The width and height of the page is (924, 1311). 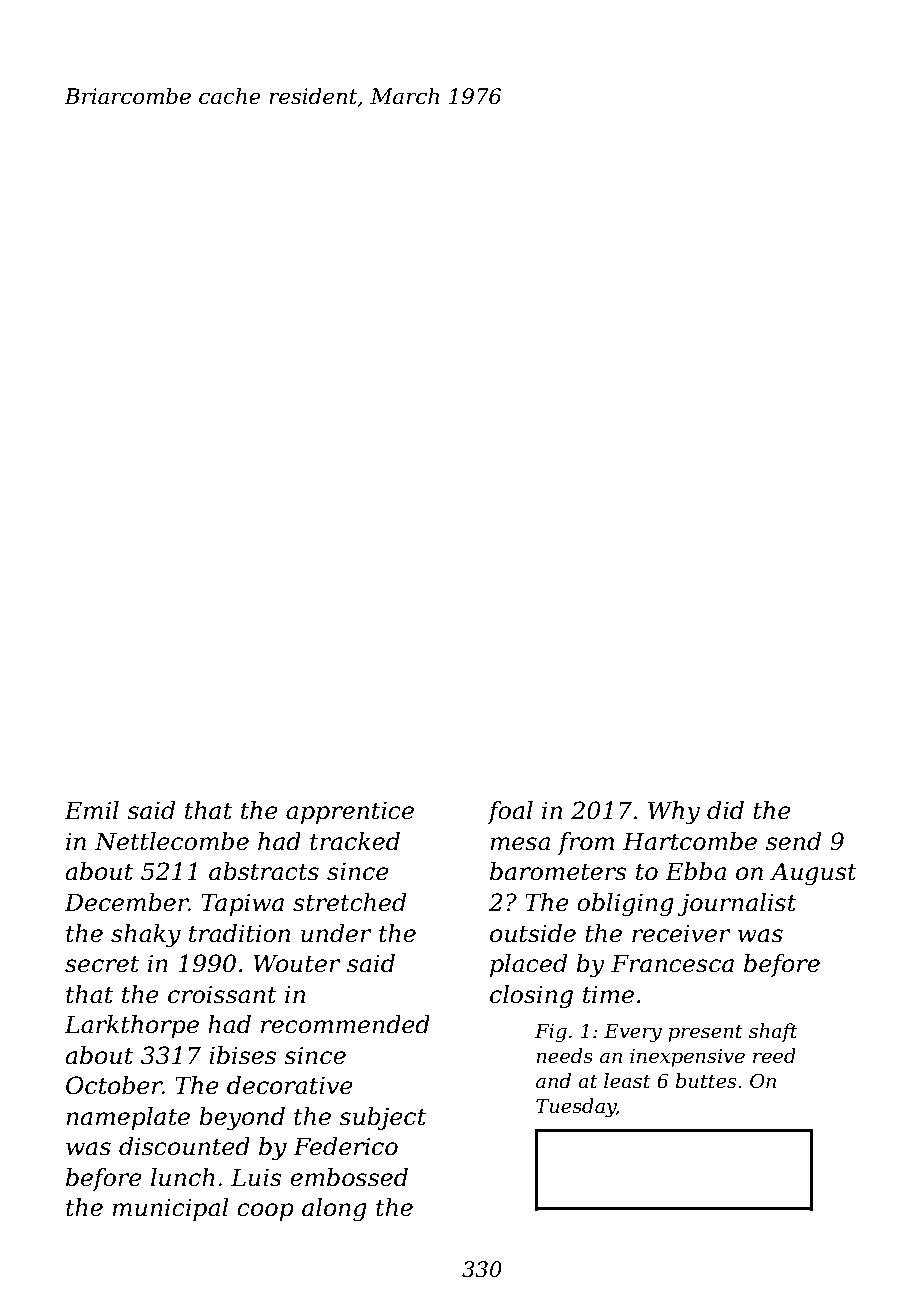 What do you see at coordinates (564, 1056) in the page?
I see `needs` at bounding box center [564, 1056].
